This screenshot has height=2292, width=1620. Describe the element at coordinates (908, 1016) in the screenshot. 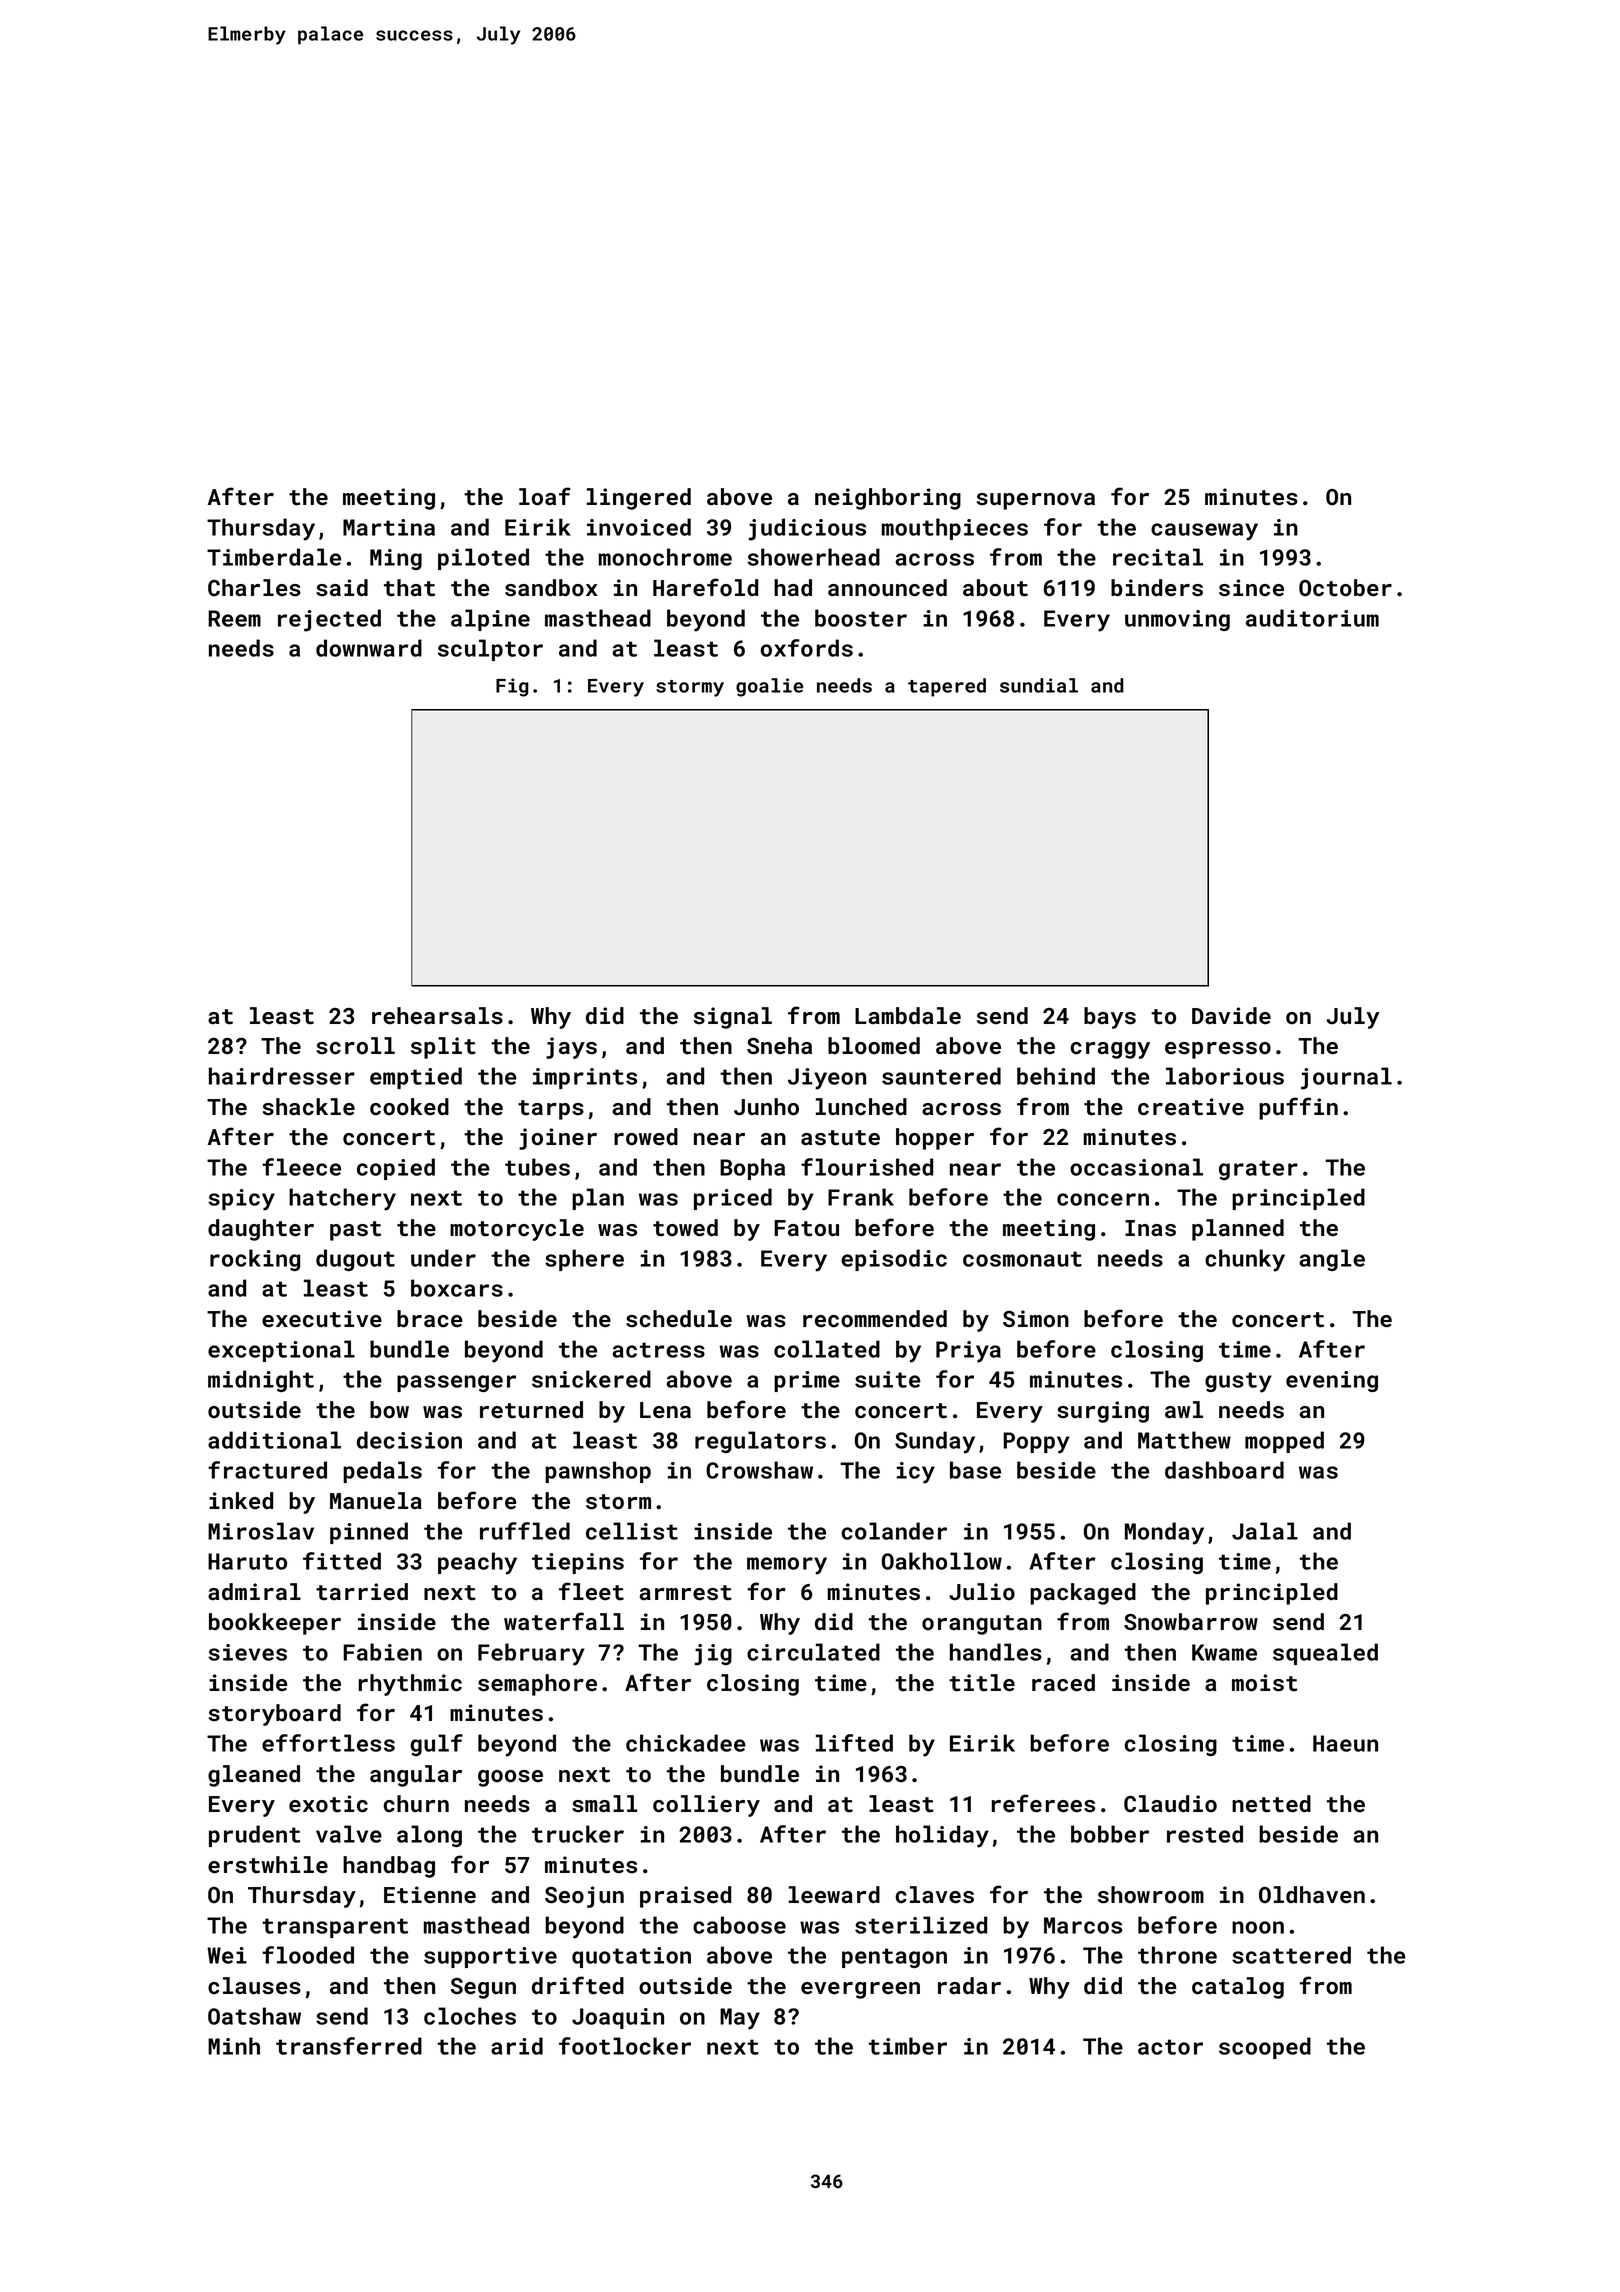

I see `Lambdale` at that location.
